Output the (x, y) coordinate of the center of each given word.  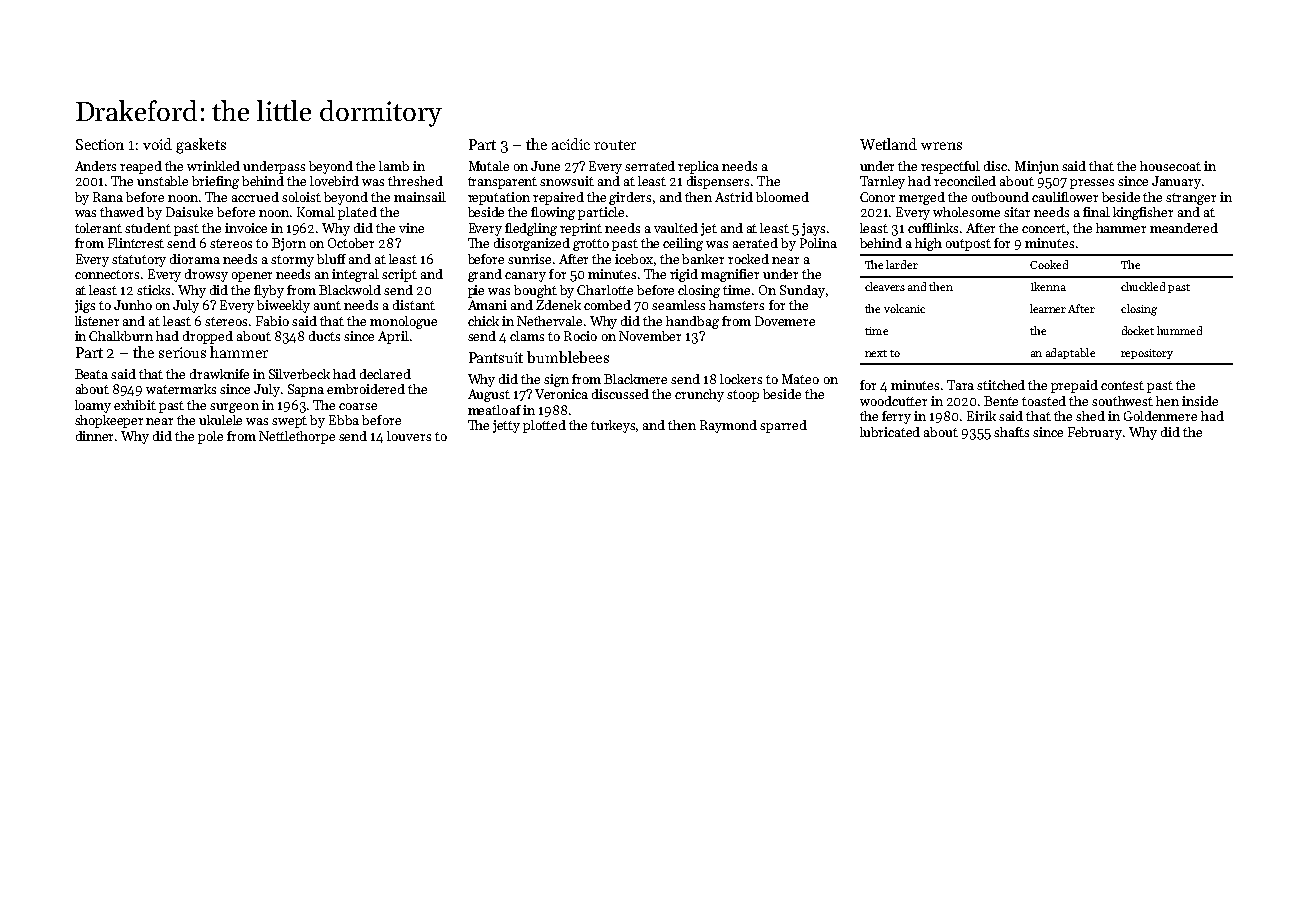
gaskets (201, 146)
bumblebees (568, 357)
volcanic (904, 308)
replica (698, 167)
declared (385, 374)
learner (1048, 308)
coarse (358, 406)
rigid (684, 275)
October (351, 243)
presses (1092, 184)
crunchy (699, 395)
